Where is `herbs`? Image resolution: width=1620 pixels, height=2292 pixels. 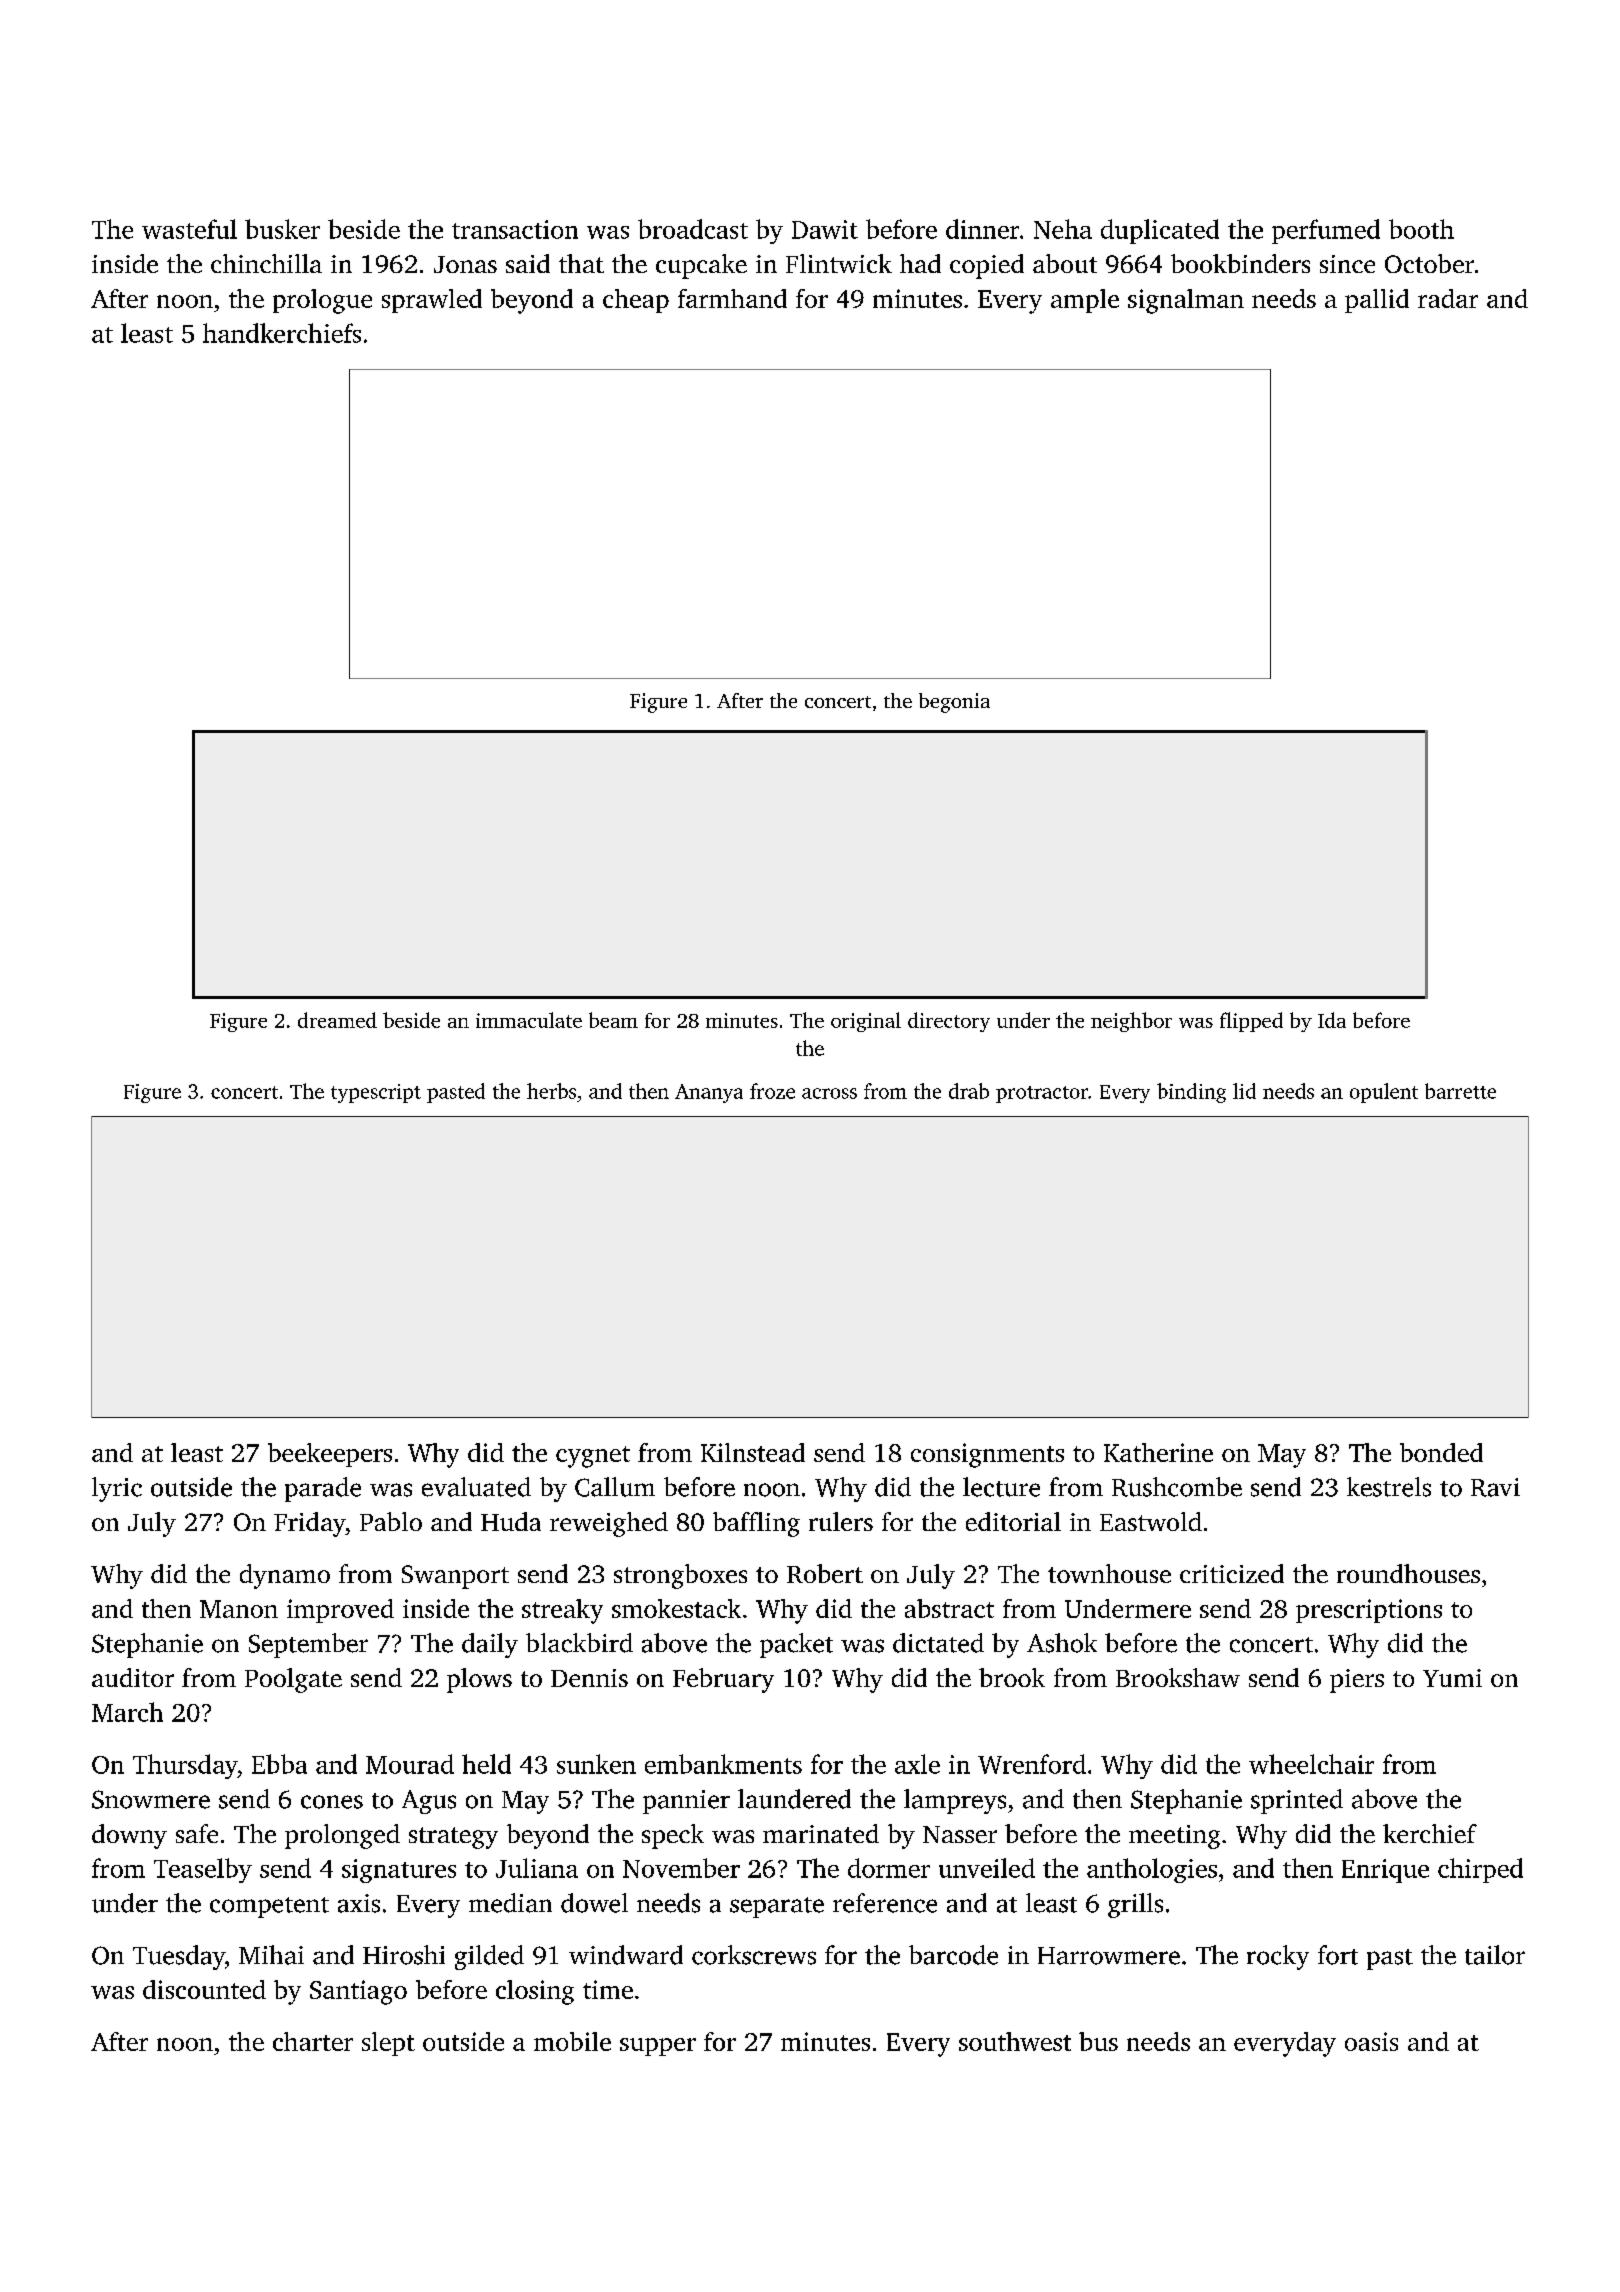 herbs is located at coordinates (551, 1091).
